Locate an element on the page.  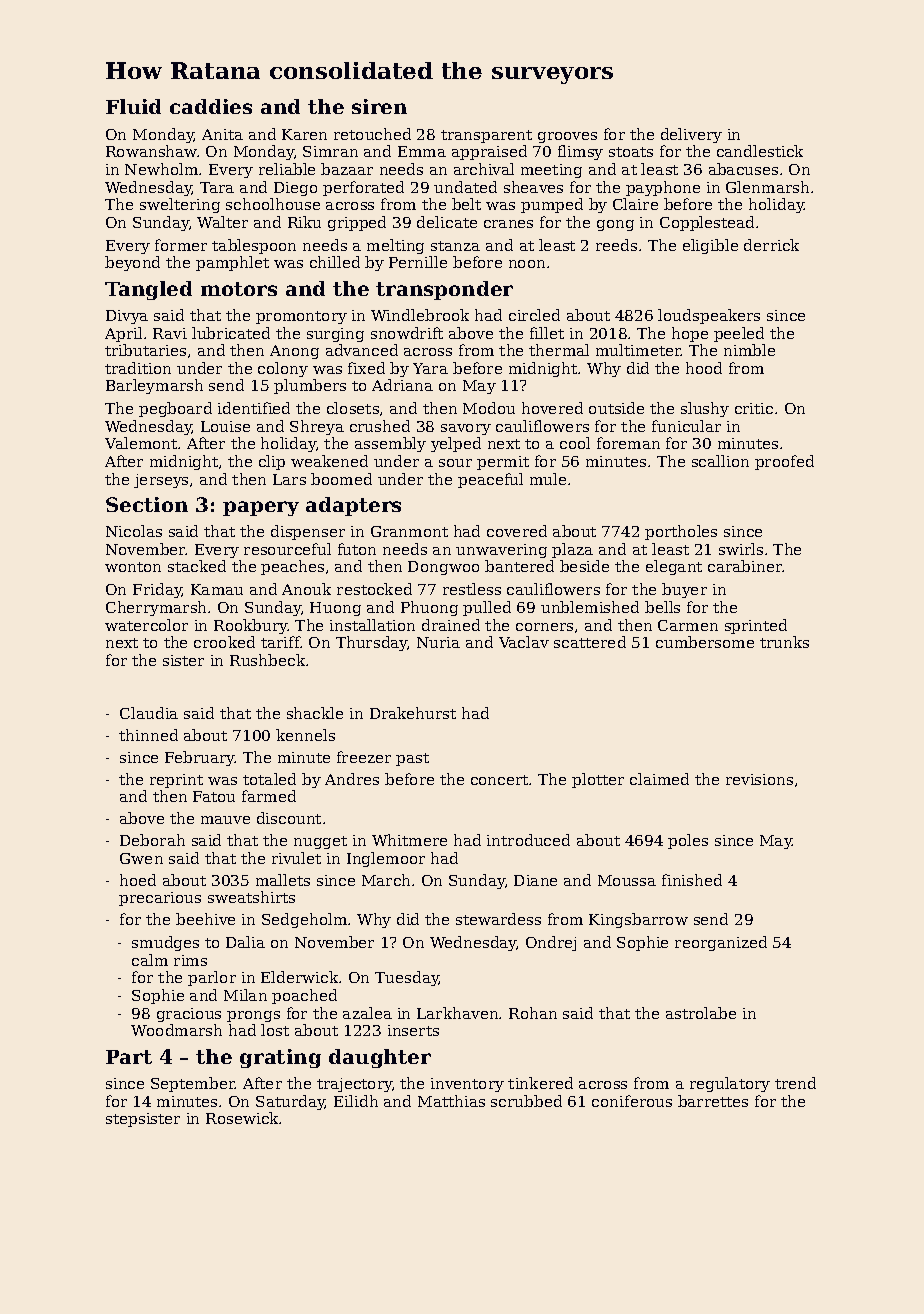
Fluid is located at coordinates (133, 106).
